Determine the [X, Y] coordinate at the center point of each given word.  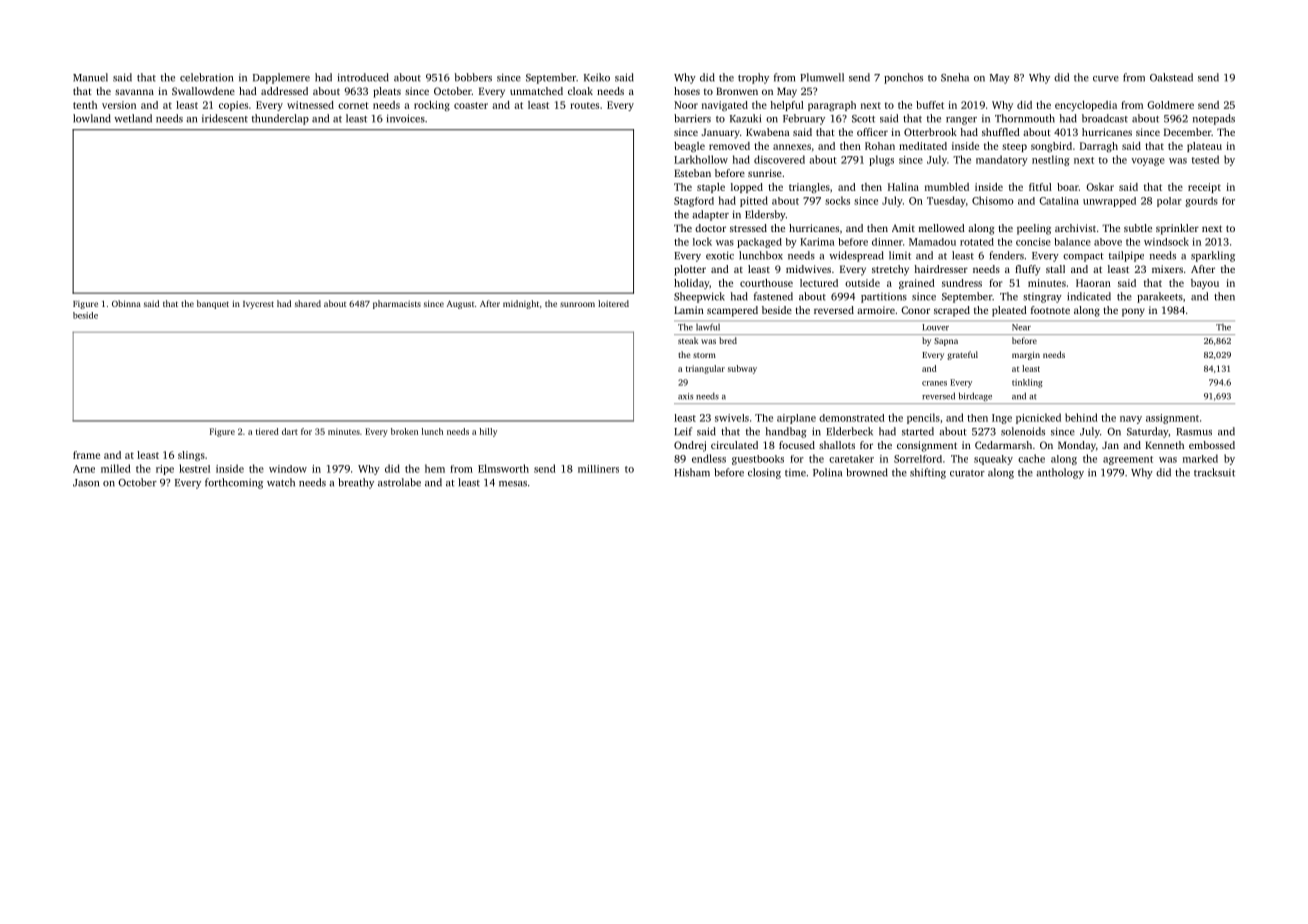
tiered [267, 431]
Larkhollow [701, 159]
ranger [961, 121]
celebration [206, 77]
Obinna [126, 303]
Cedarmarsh [1003, 445]
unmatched [536, 91]
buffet [930, 105]
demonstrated [852, 418]
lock [702, 241]
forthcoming [234, 483]
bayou [1205, 284]
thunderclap [280, 119]
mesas [513, 484]
